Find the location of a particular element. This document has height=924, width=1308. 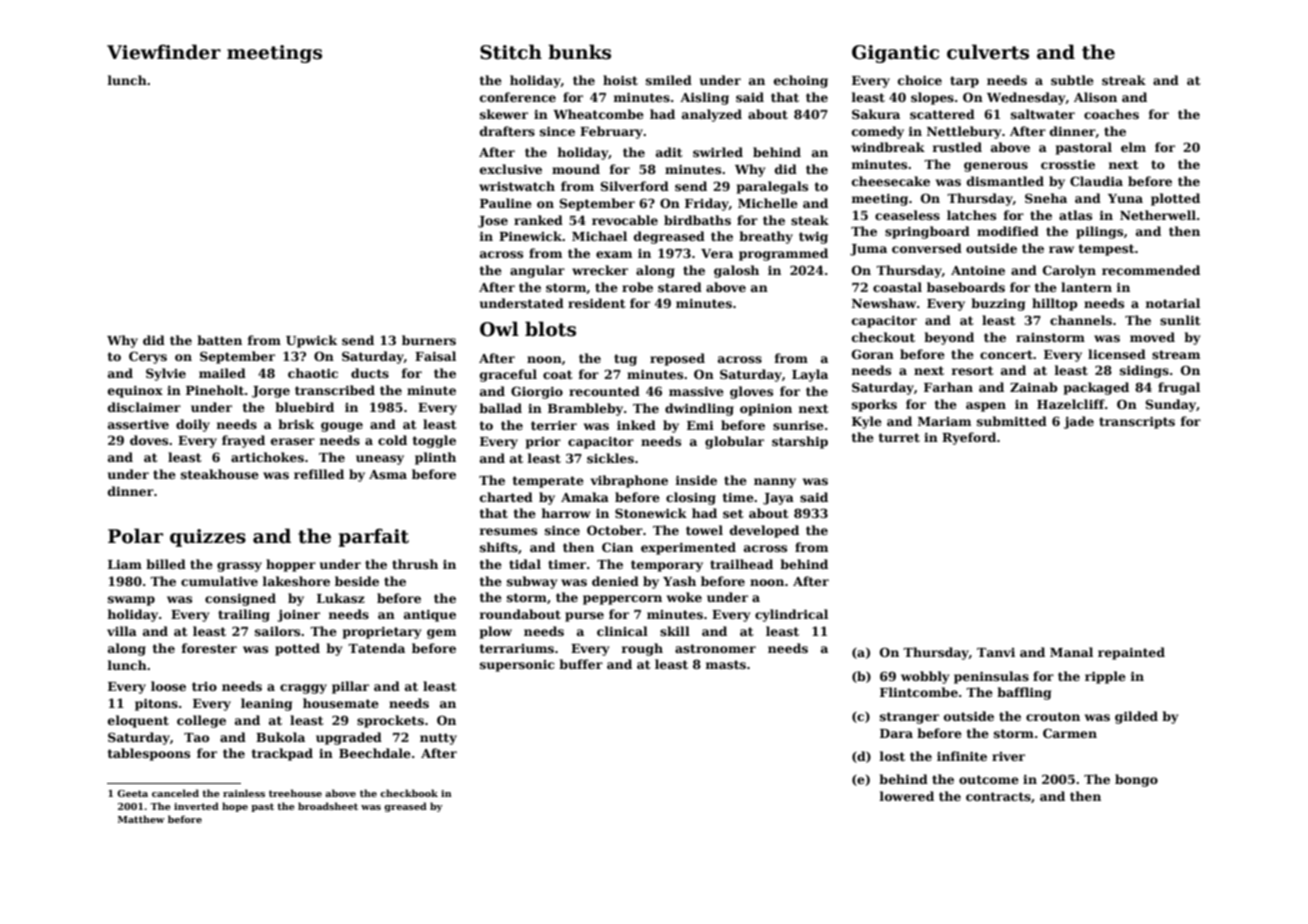

Polar is located at coordinates (135, 536).
